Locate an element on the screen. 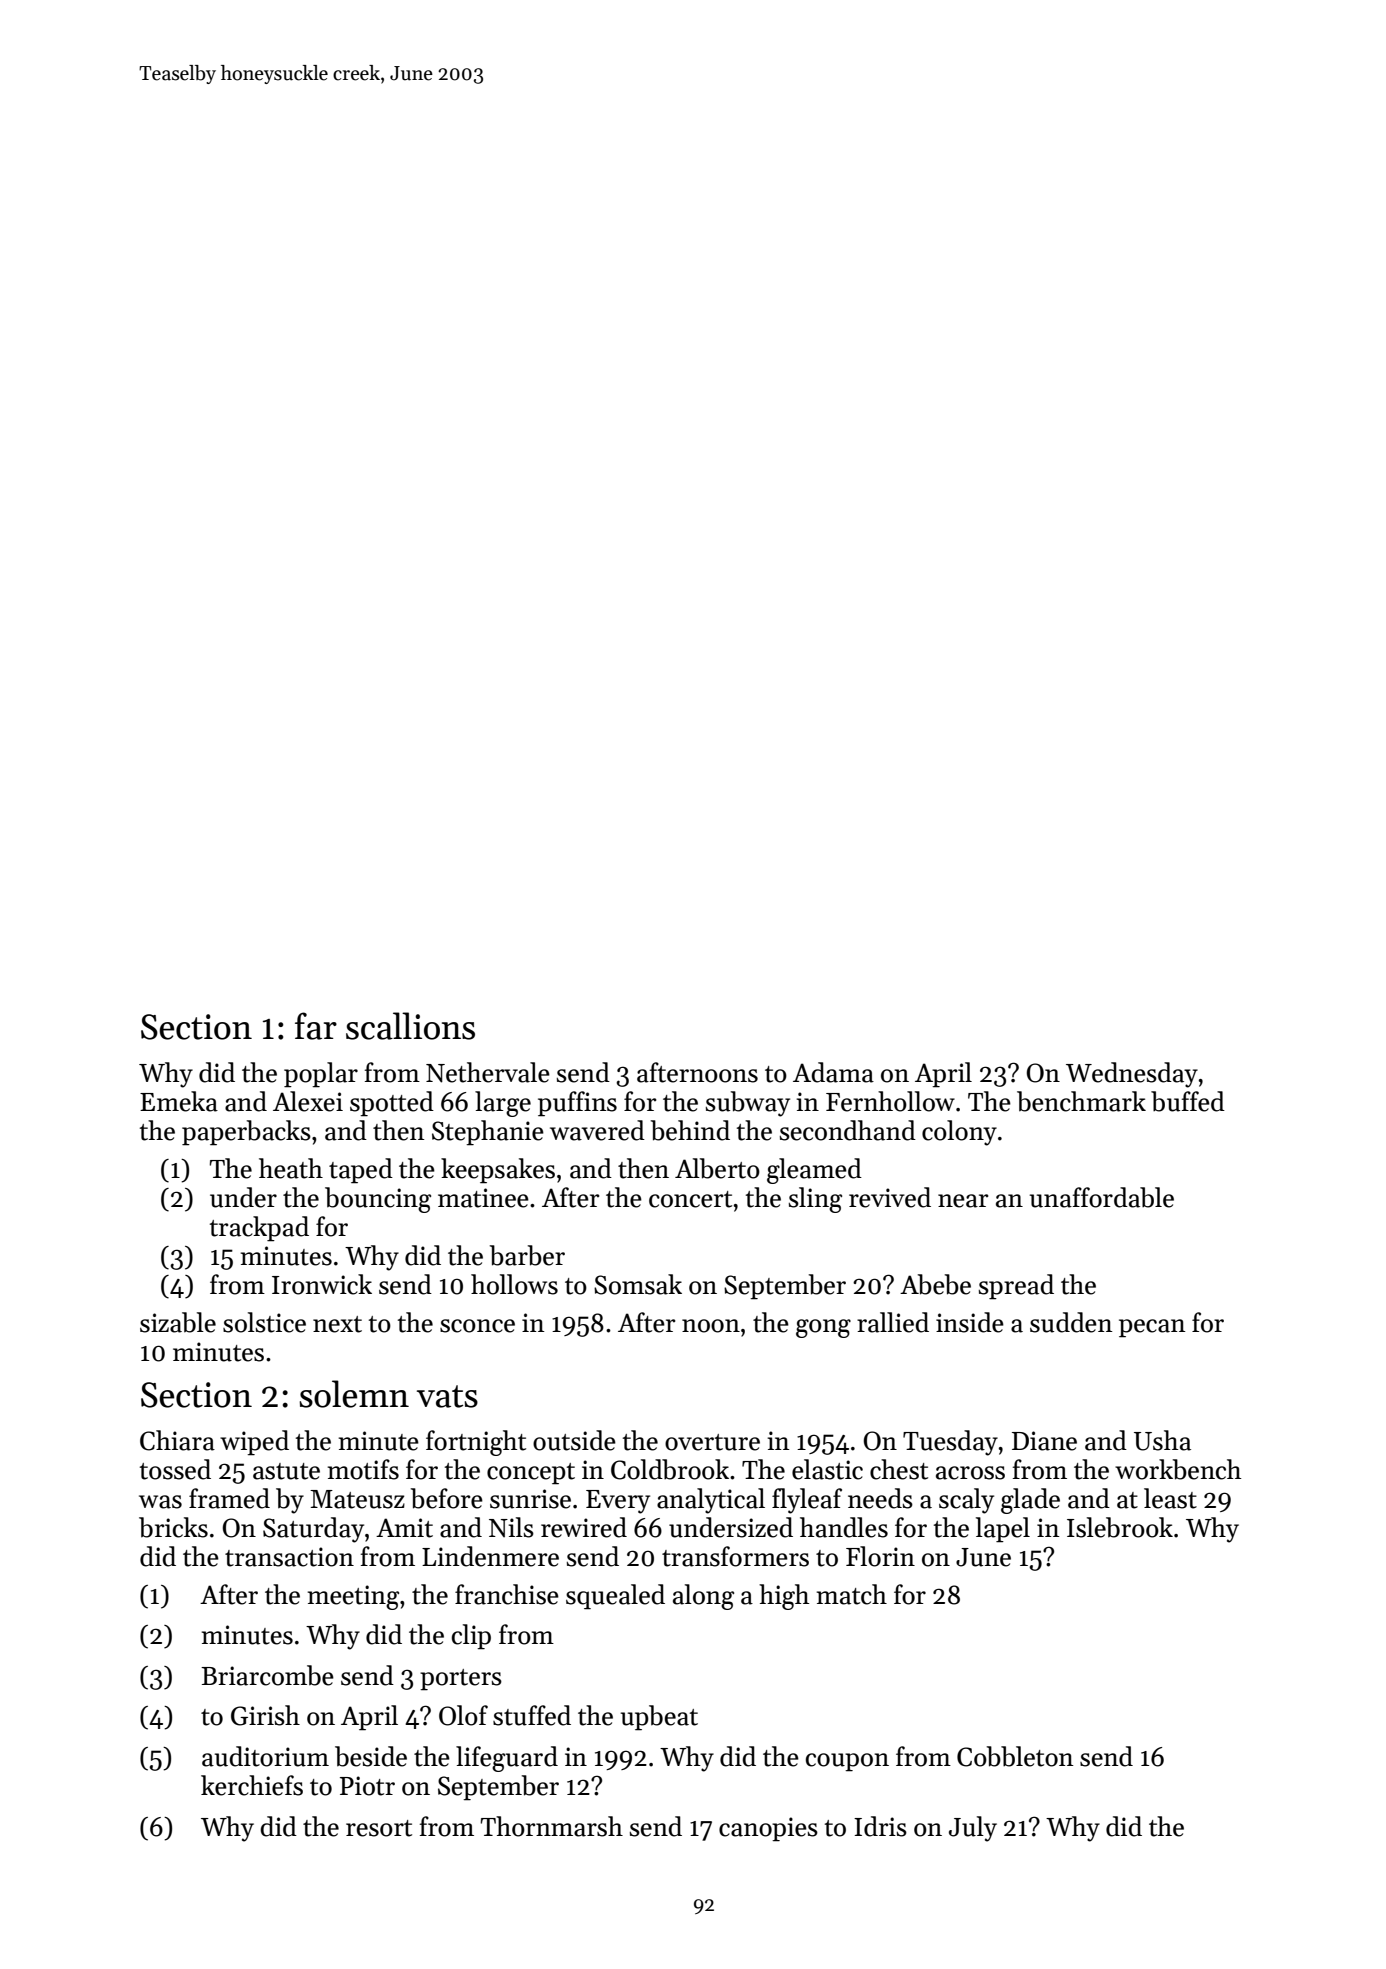 This screenshot has width=1386, height=1969. unaffordable is located at coordinates (1101, 1197).
